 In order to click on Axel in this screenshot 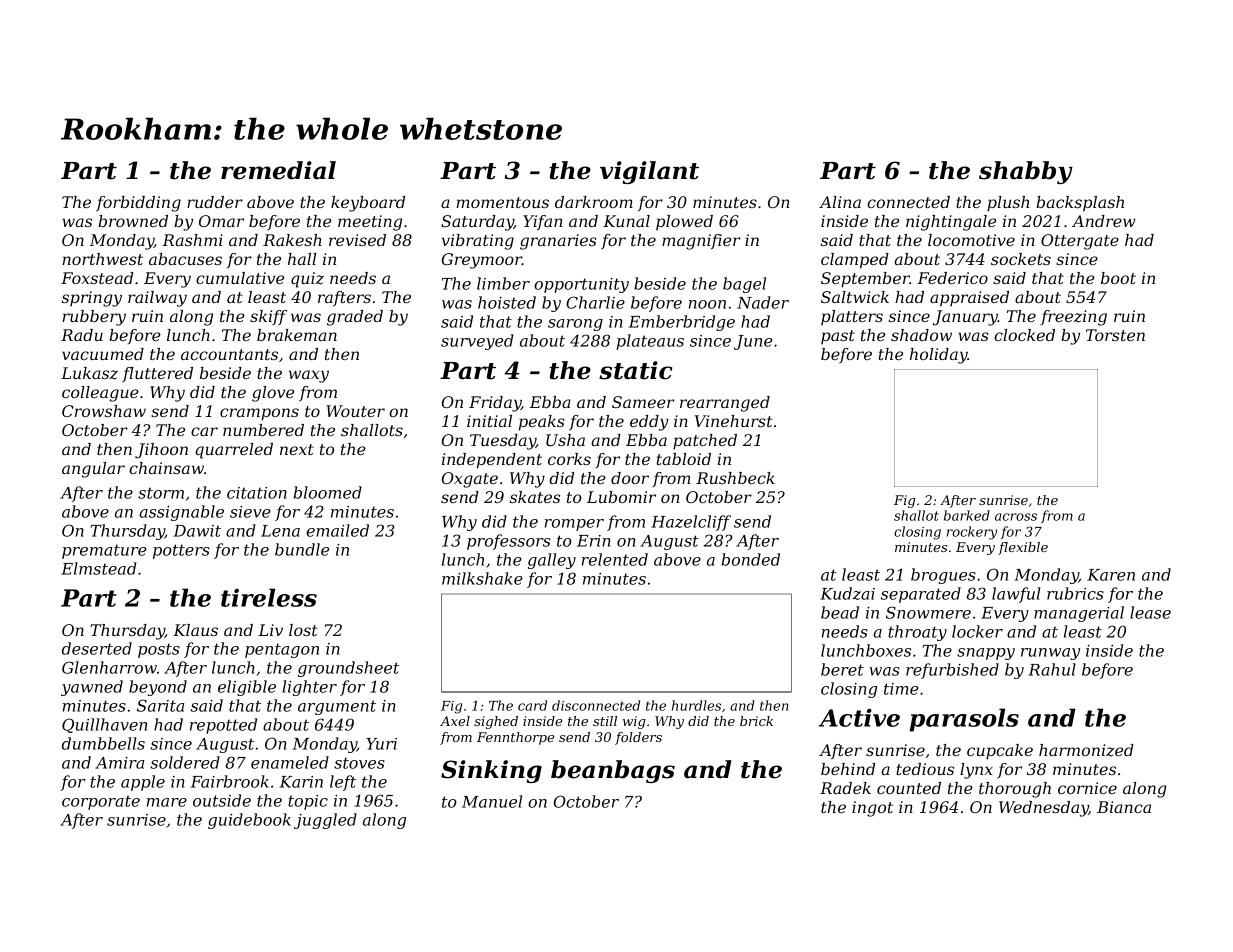, I will do `click(455, 721)`.
